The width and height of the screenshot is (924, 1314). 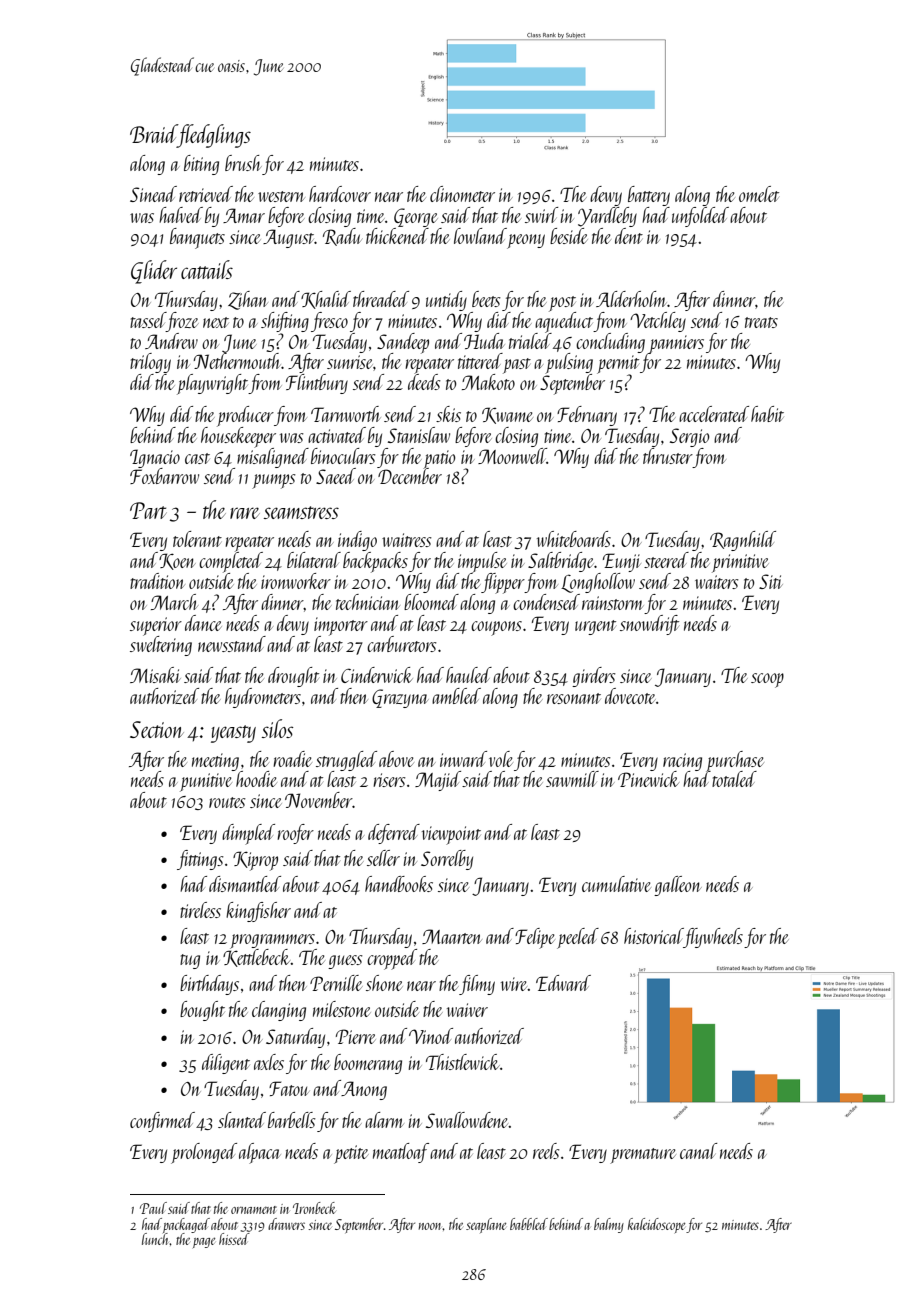 What do you see at coordinates (431, 602) in the screenshot?
I see `bloomed` at bounding box center [431, 602].
